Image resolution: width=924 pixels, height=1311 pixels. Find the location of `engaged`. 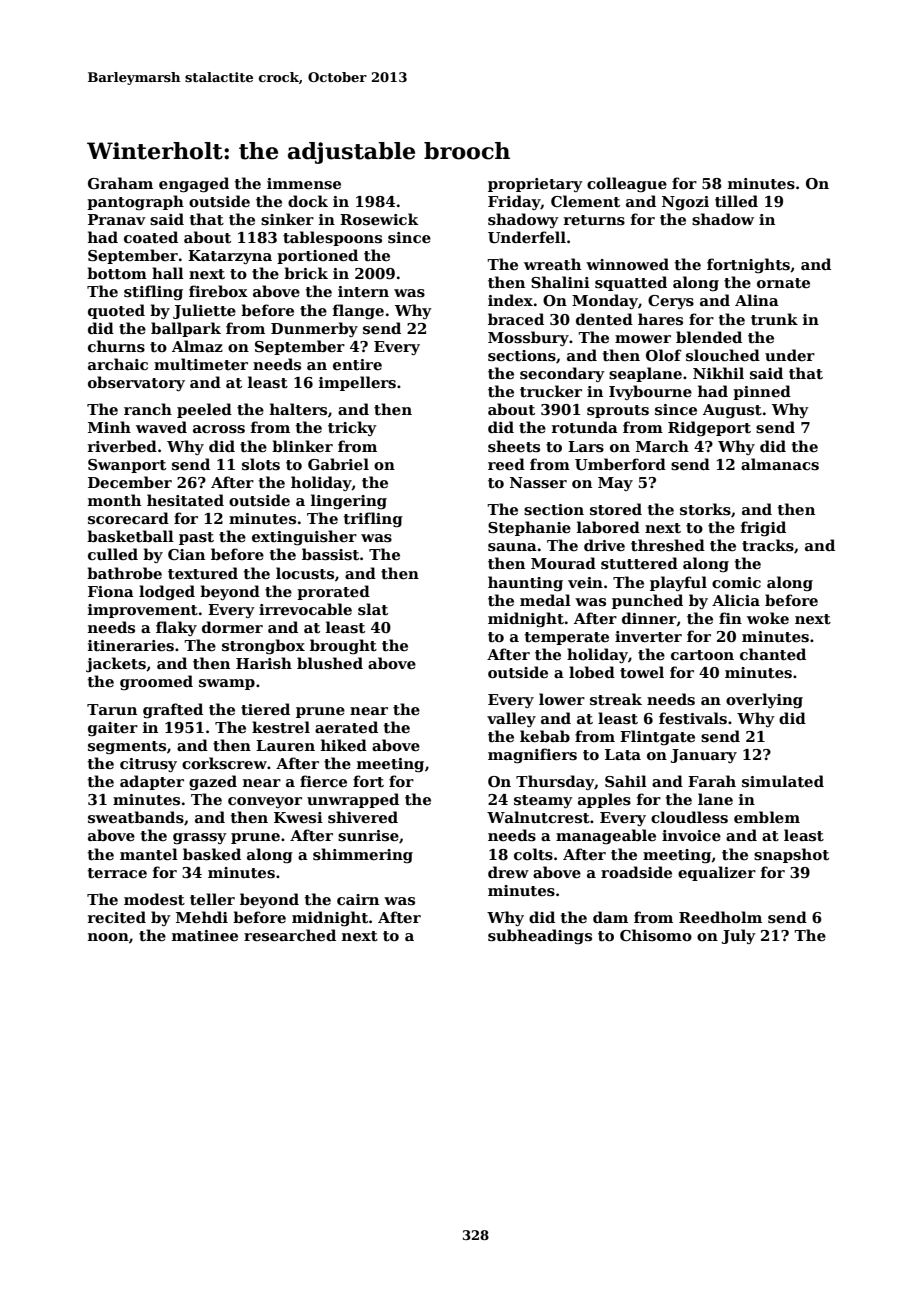

engaged is located at coordinates (194, 185).
